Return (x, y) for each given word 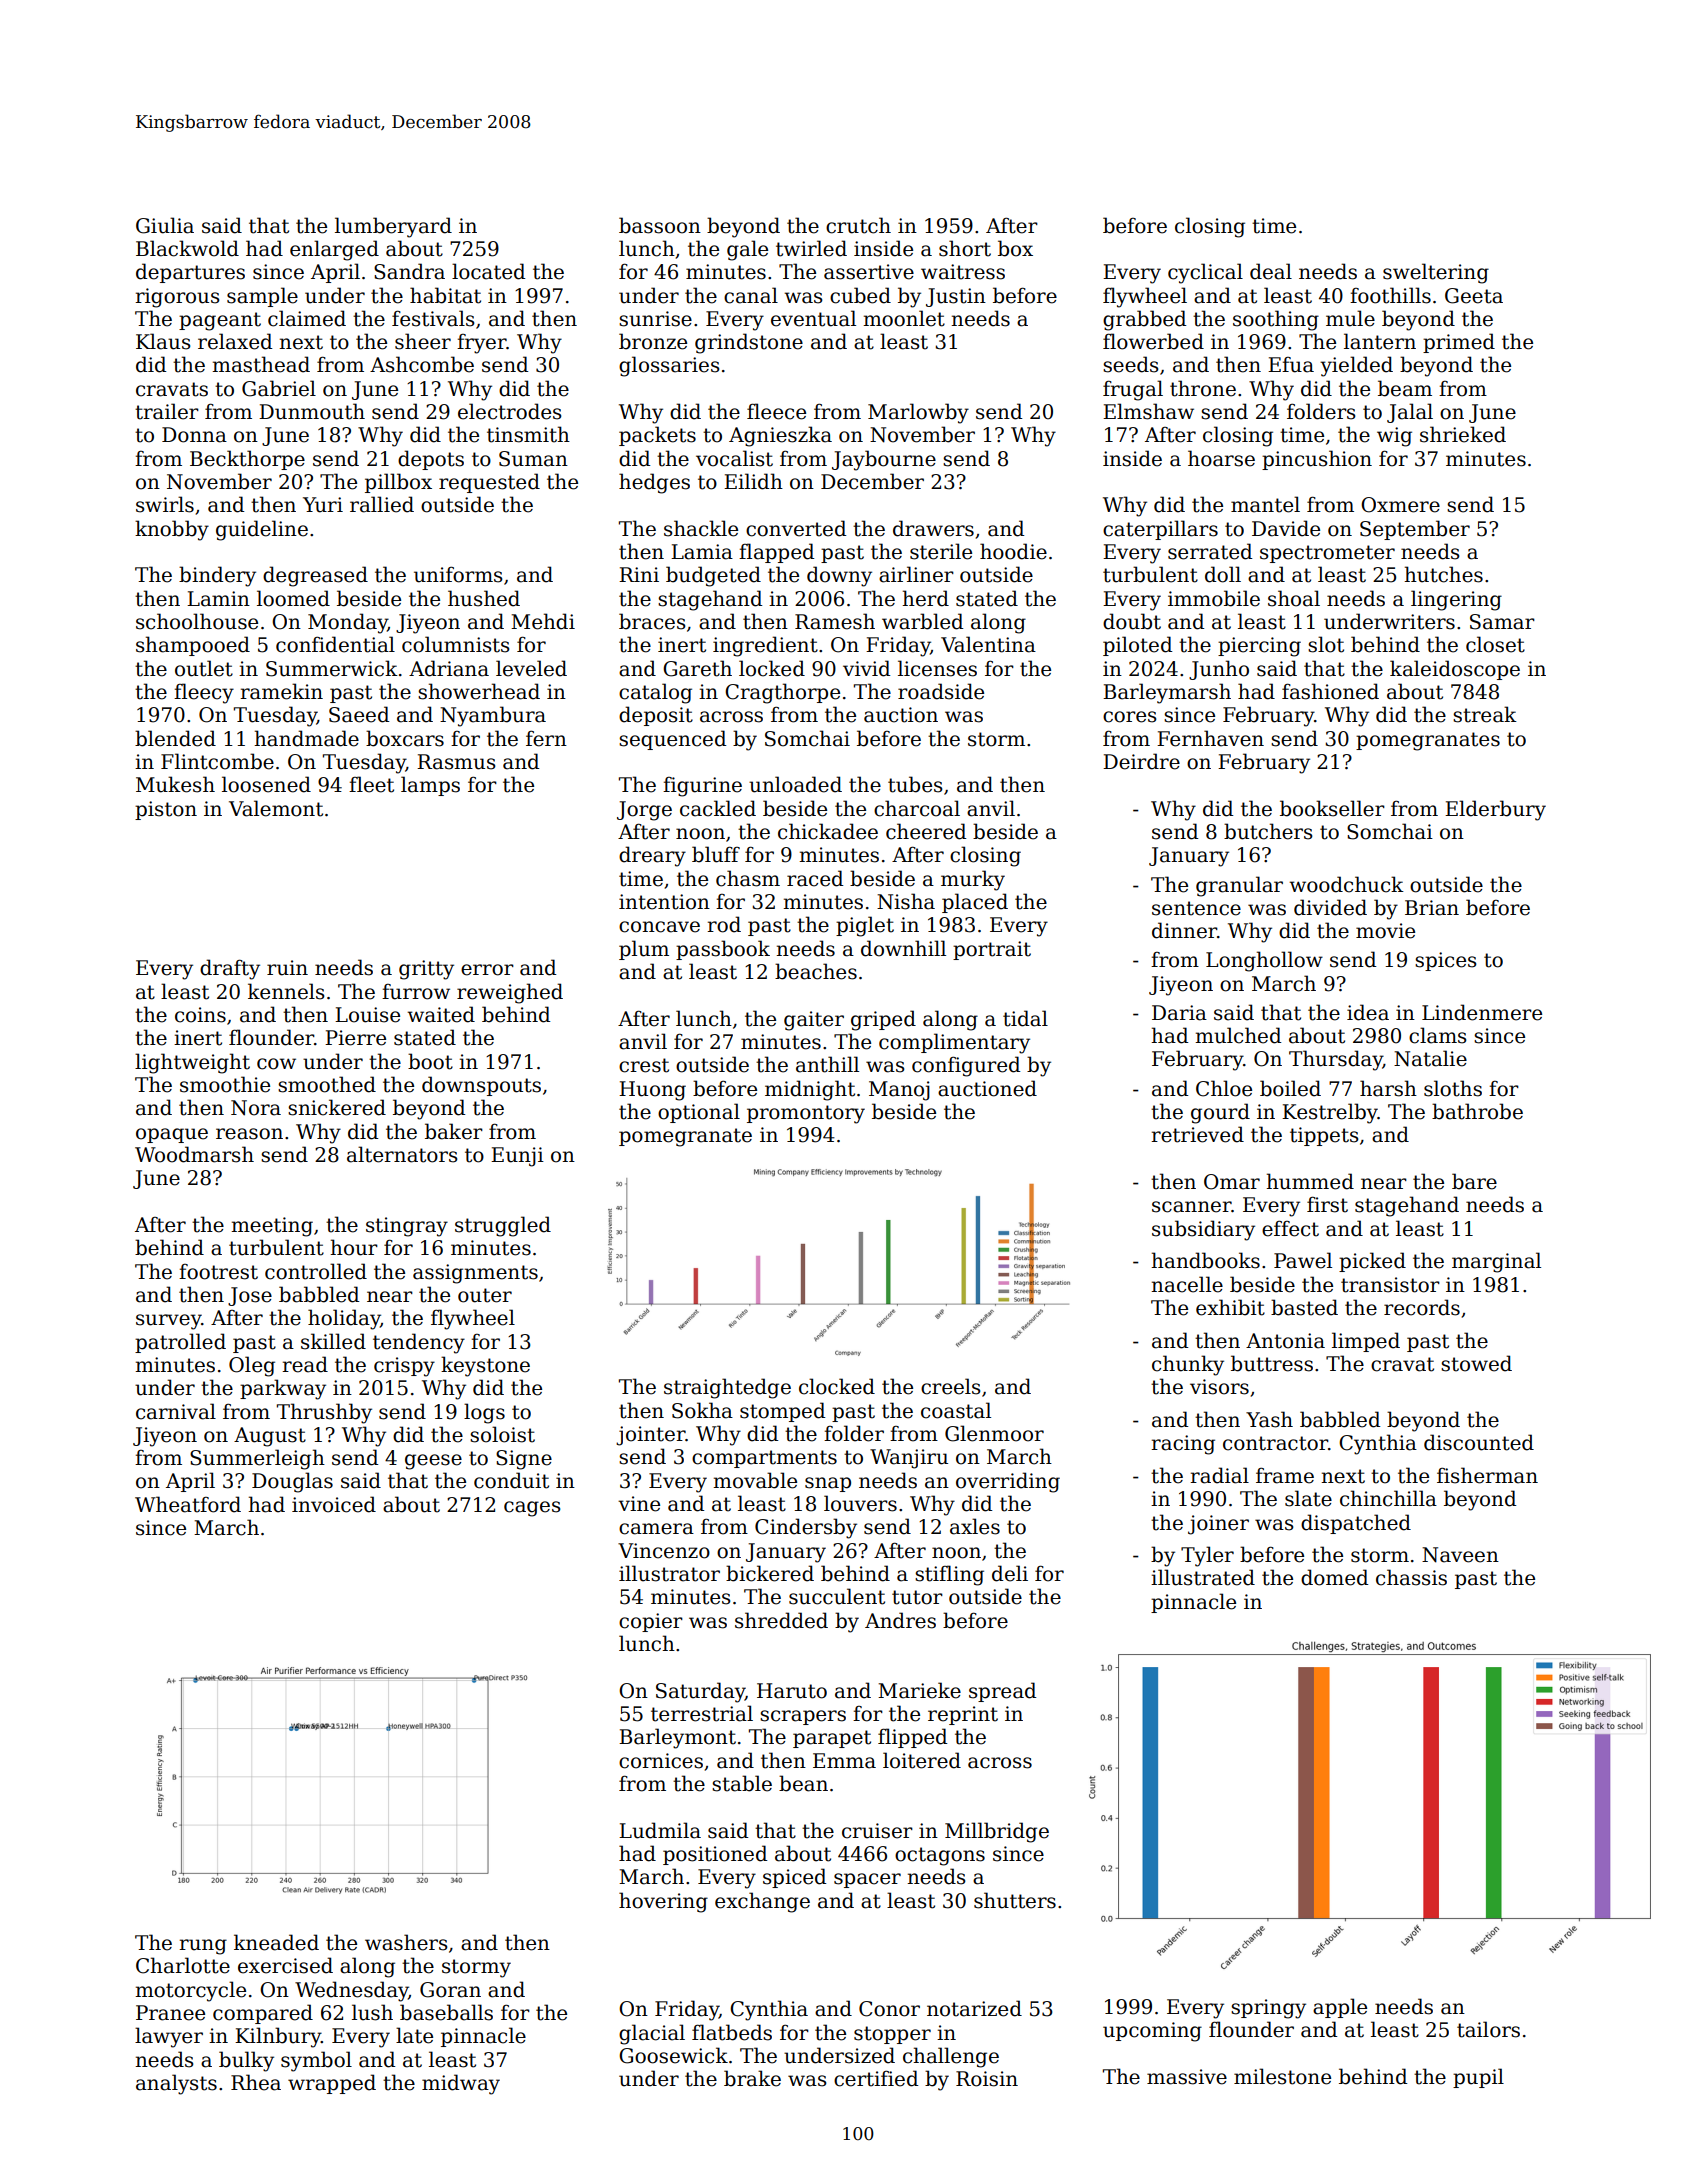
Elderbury (1495, 810)
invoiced (334, 1504)
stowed (1476, 1363)
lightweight (192, 1063)
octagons (940, 1856)
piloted (1137, 646)
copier (651, 1622)
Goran (450, 1990)
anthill (827, 1064)
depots (431, 460)
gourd (1220, 1113)
